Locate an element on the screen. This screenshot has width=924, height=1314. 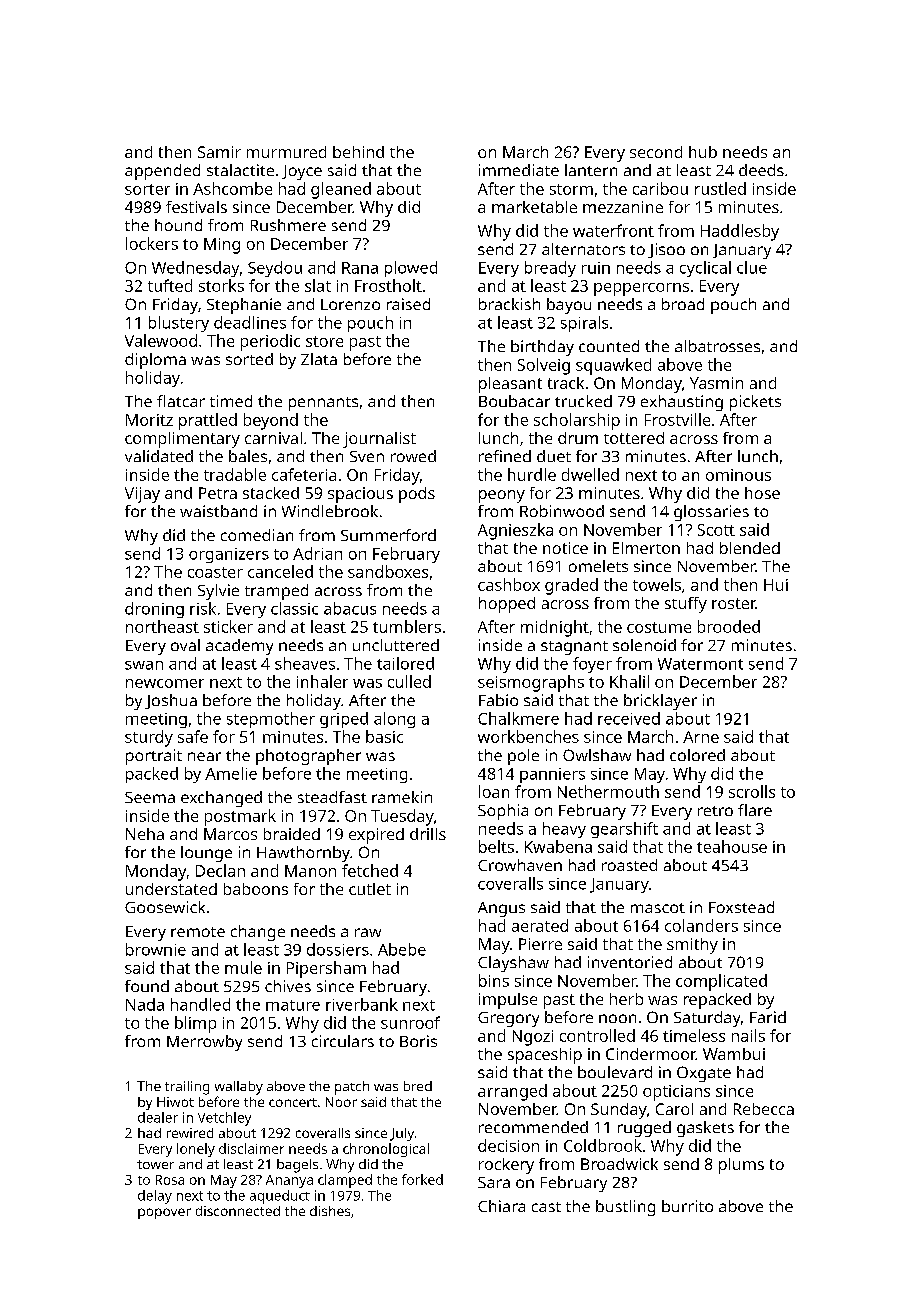
hub is located at coordinates (703, 152).
